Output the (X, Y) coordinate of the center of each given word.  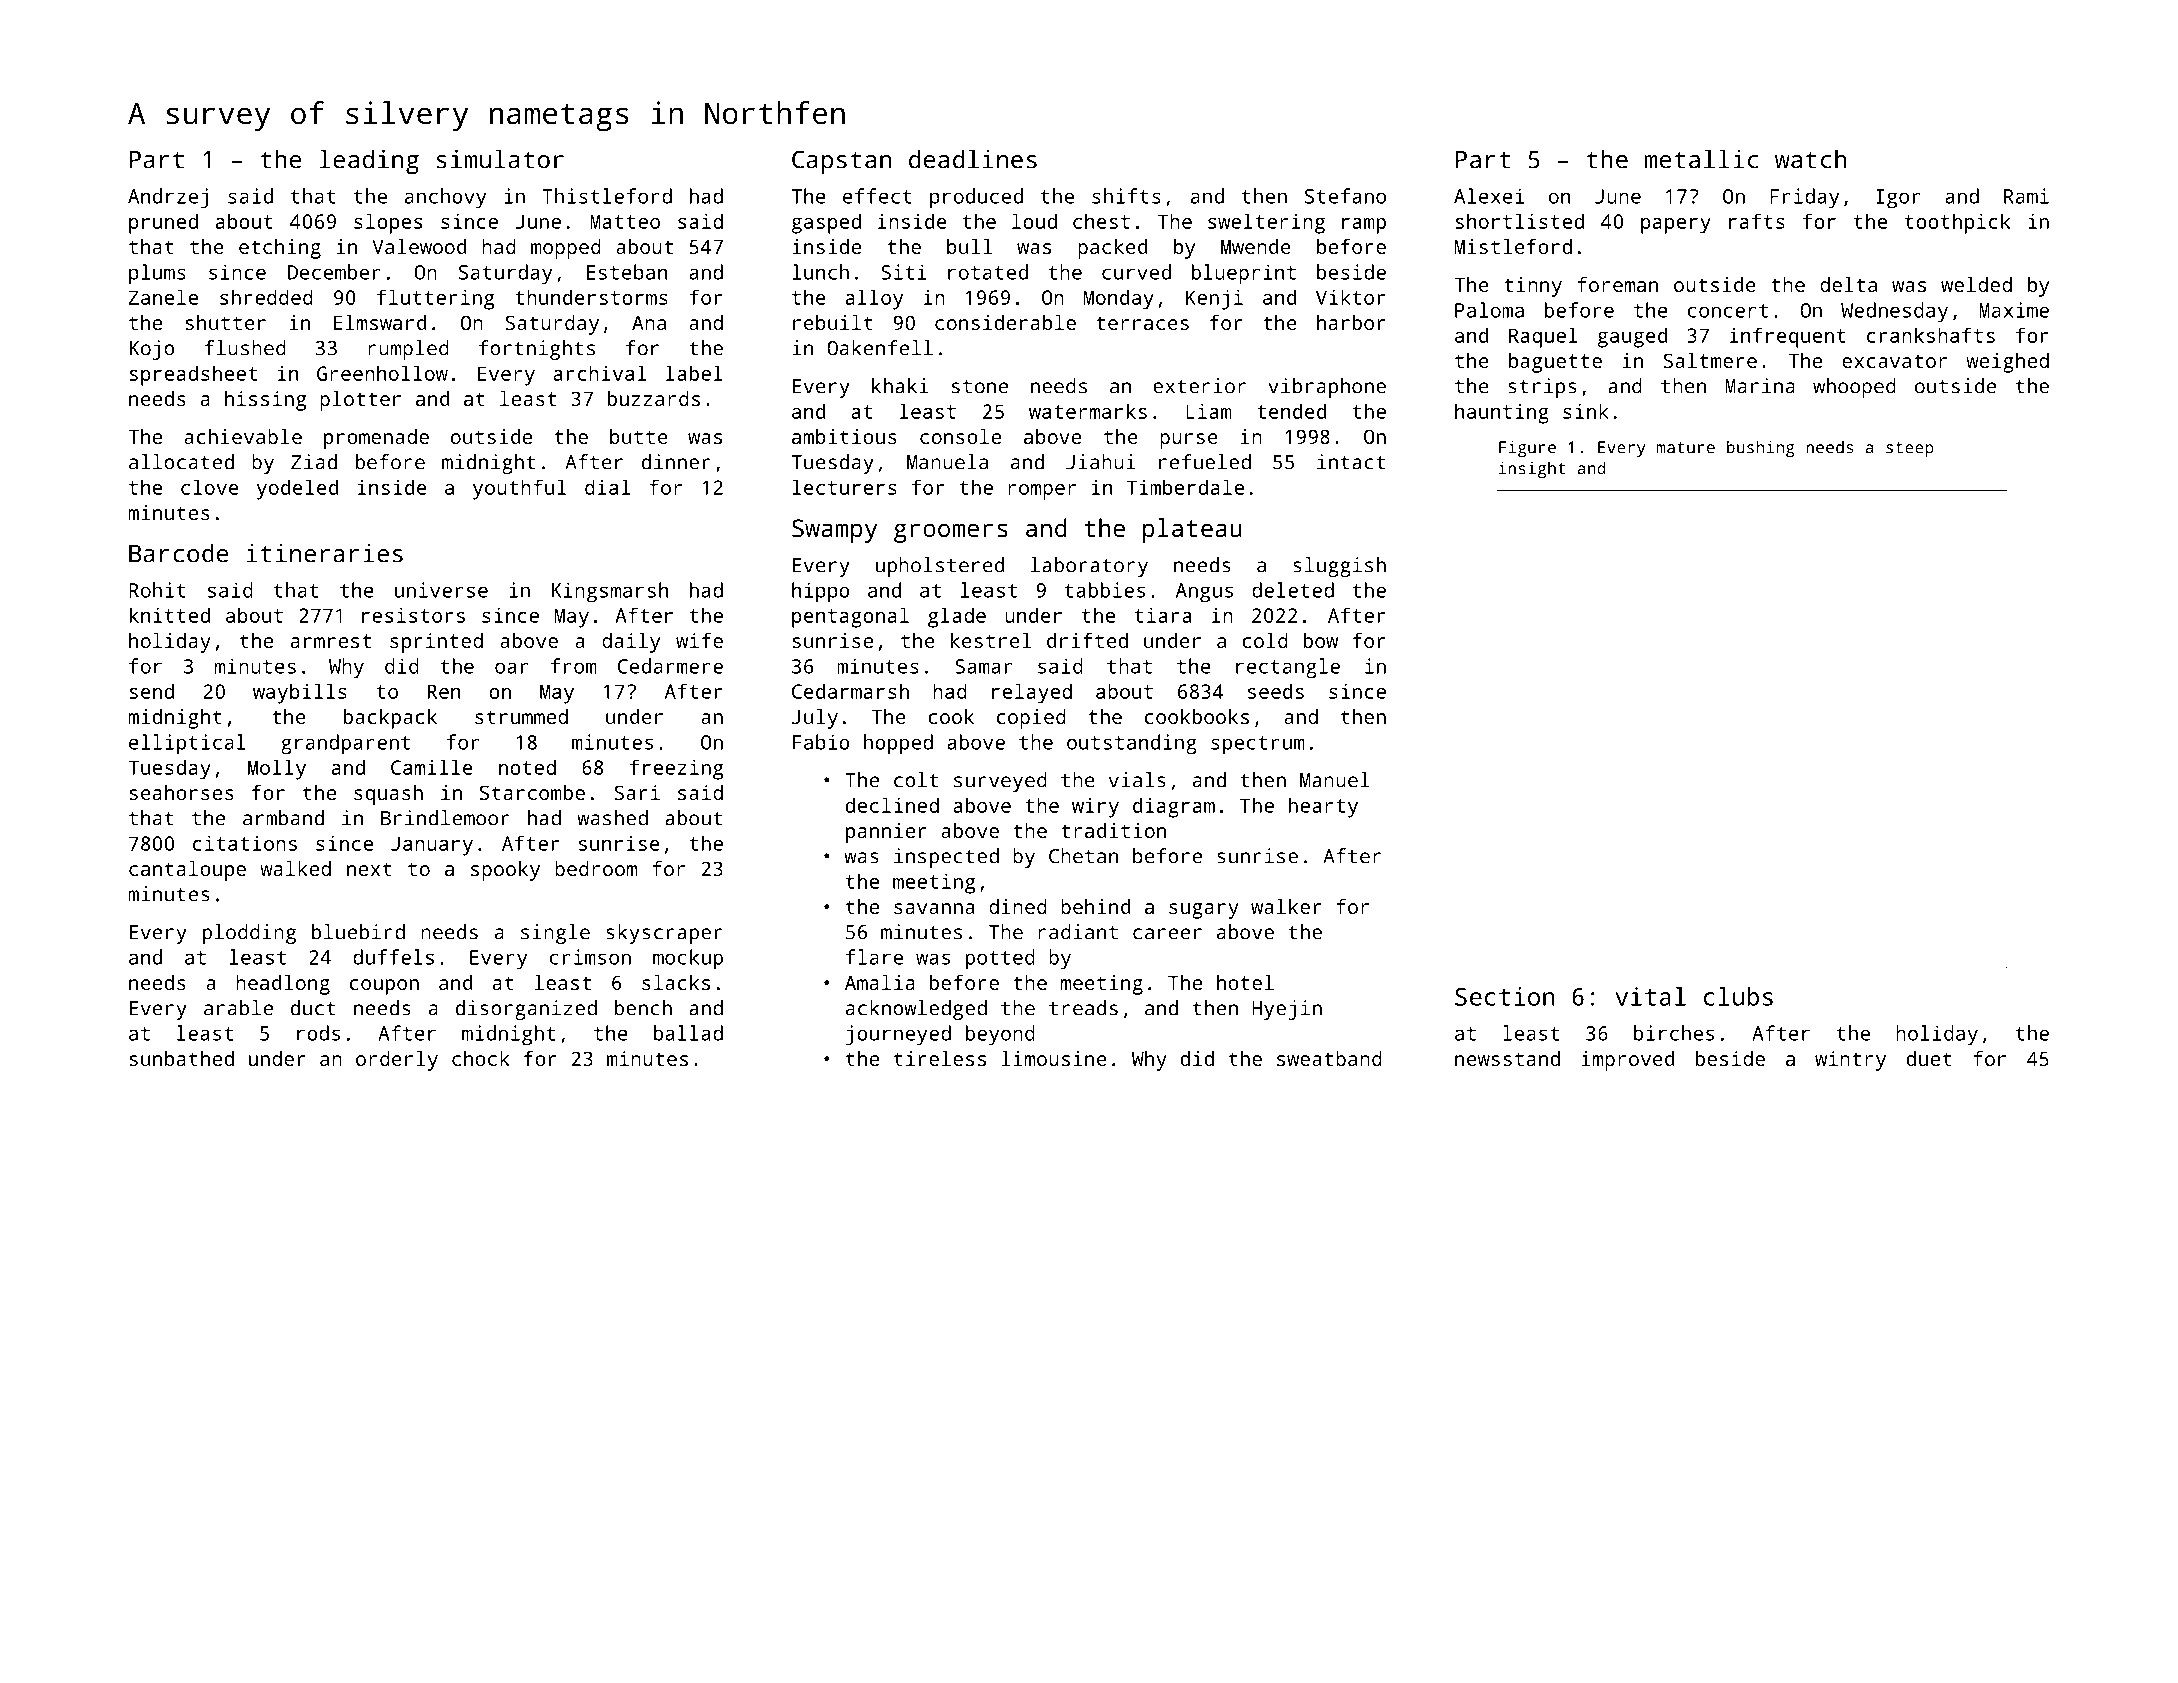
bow (1321, 640)
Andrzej (168, 198)
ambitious (844, 436)
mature (1686, 448)
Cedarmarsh (850, 691)
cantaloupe (187, 871)
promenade (376, 439)
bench (643, 1008)
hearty (1323, 807)
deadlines (973, 159)
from (574, 666)
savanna (934, 908)
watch (1810, 159)
